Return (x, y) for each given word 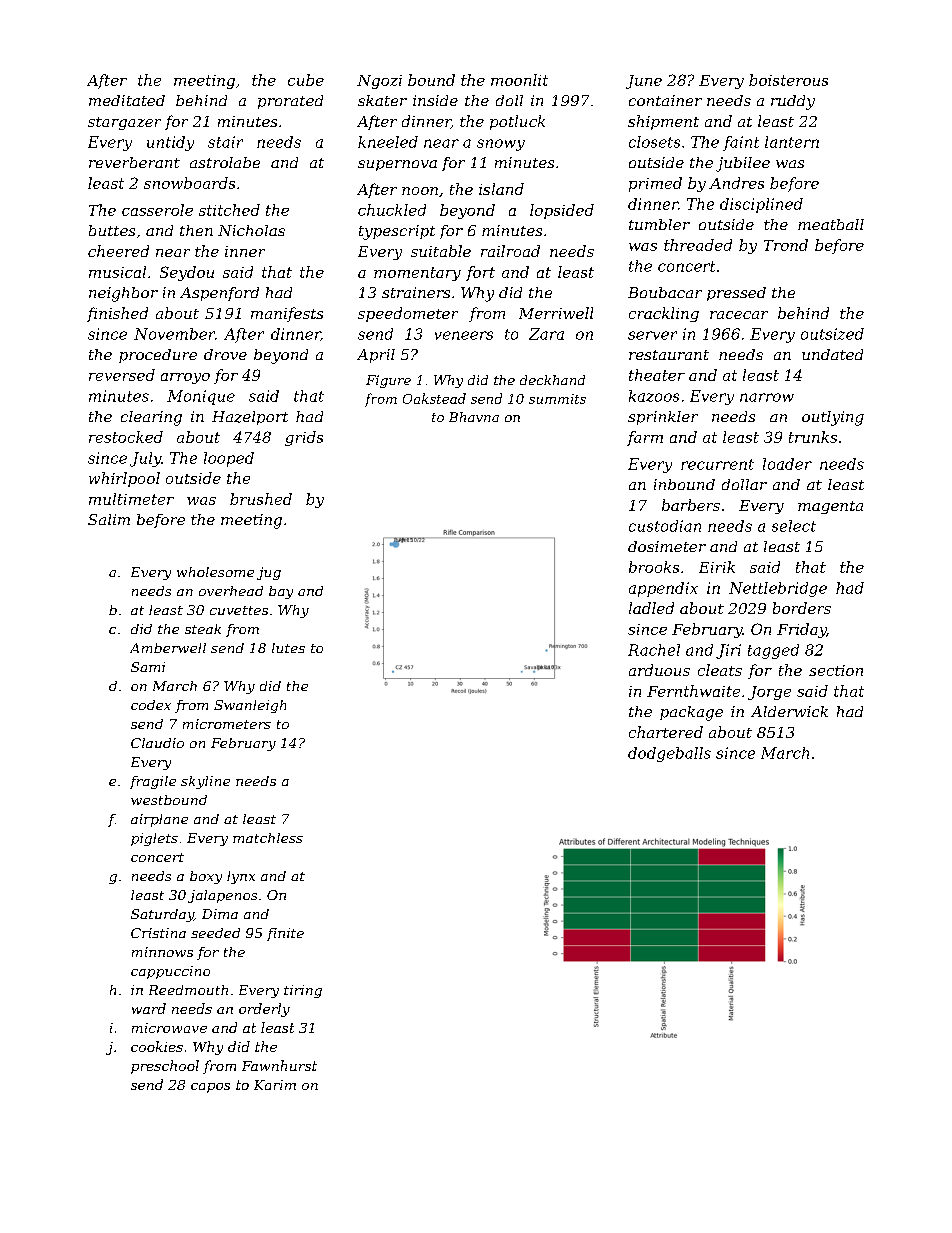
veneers (464, 335)
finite (285, 934)
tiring (303, 991)
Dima (220, 914)
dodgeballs (669, 754)
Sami (148, 667)
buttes (112, 230)
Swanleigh (250, 706)
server (652, 335)
